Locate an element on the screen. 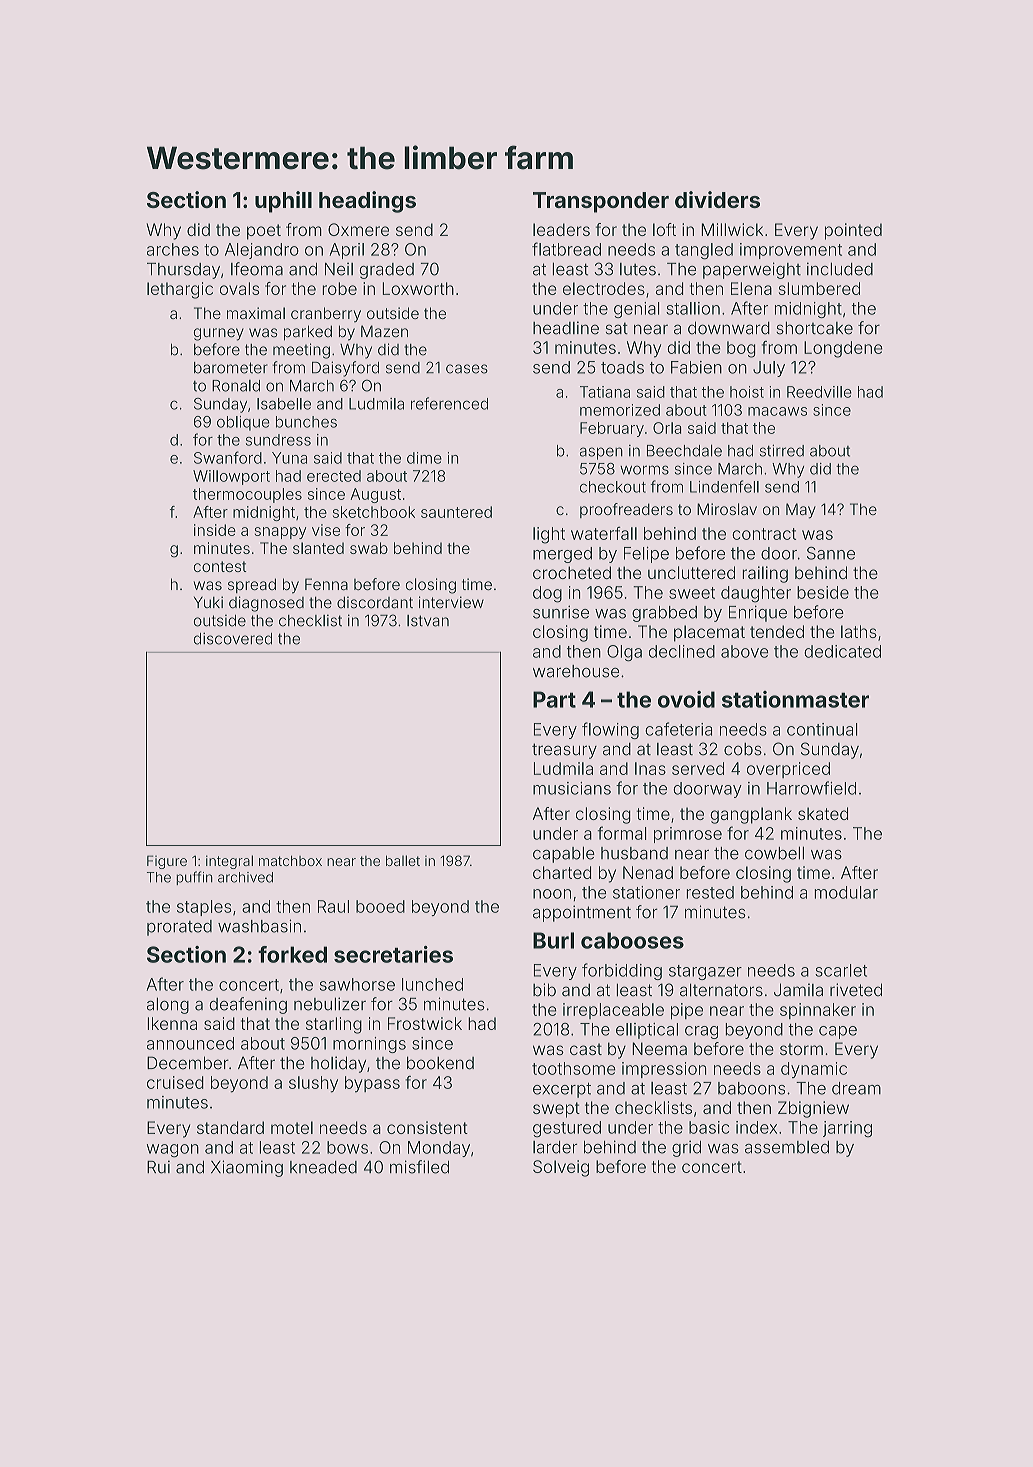 This screenshot has width=1033, height=1467. headings is located at coordinates (367, 202).
